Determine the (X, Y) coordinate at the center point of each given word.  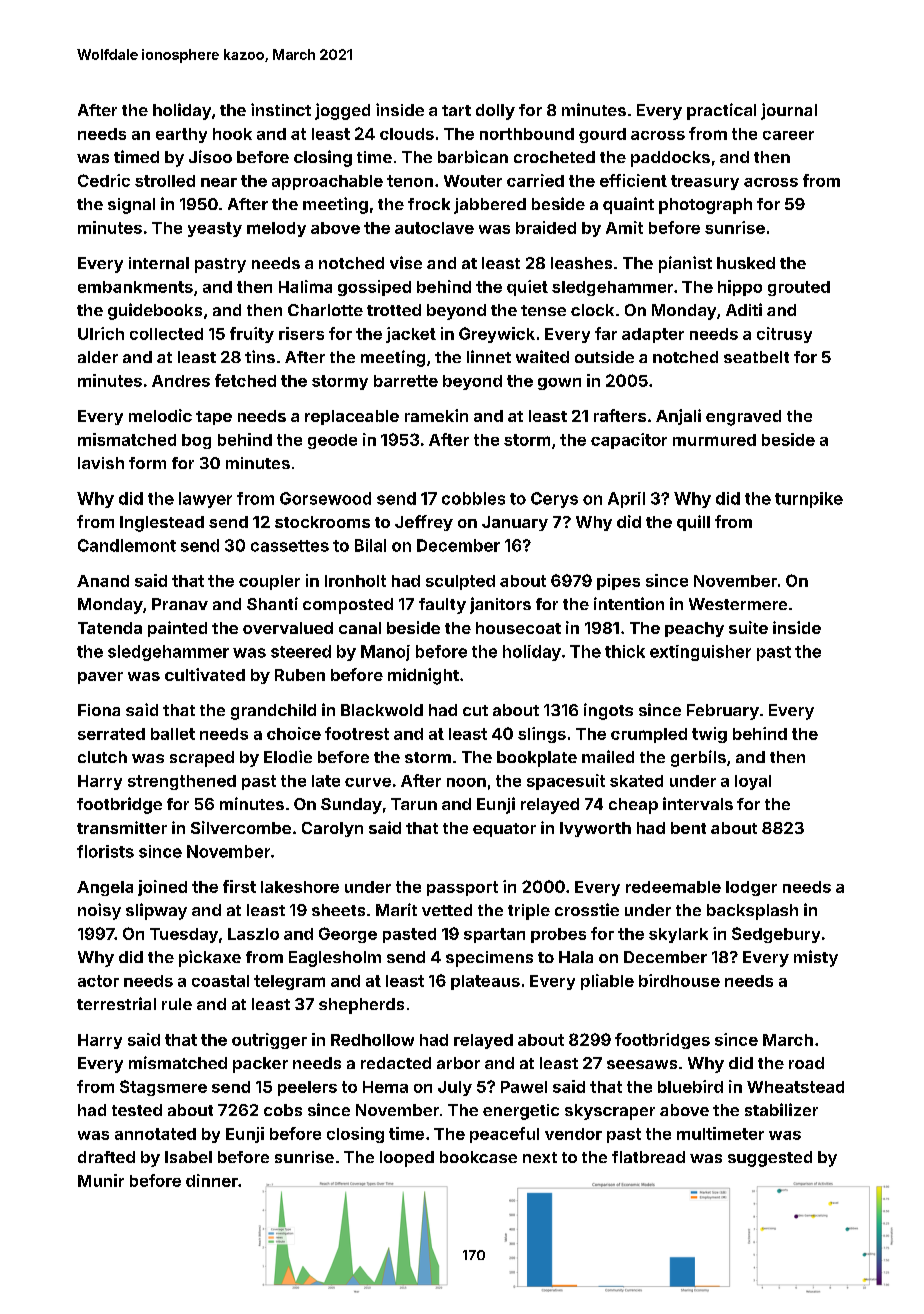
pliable (607, 982)
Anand (103, 581)
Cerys (554, 500)
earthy (181, 135)
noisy (99, 911)
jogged (342, 111)
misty (816, 958)
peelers (307, 1088)
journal (789, 111)
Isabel (188, 1157)
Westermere (738, 604)
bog (196, 441)
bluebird (690, 1086)
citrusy (784, 335)
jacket (411, 335)
